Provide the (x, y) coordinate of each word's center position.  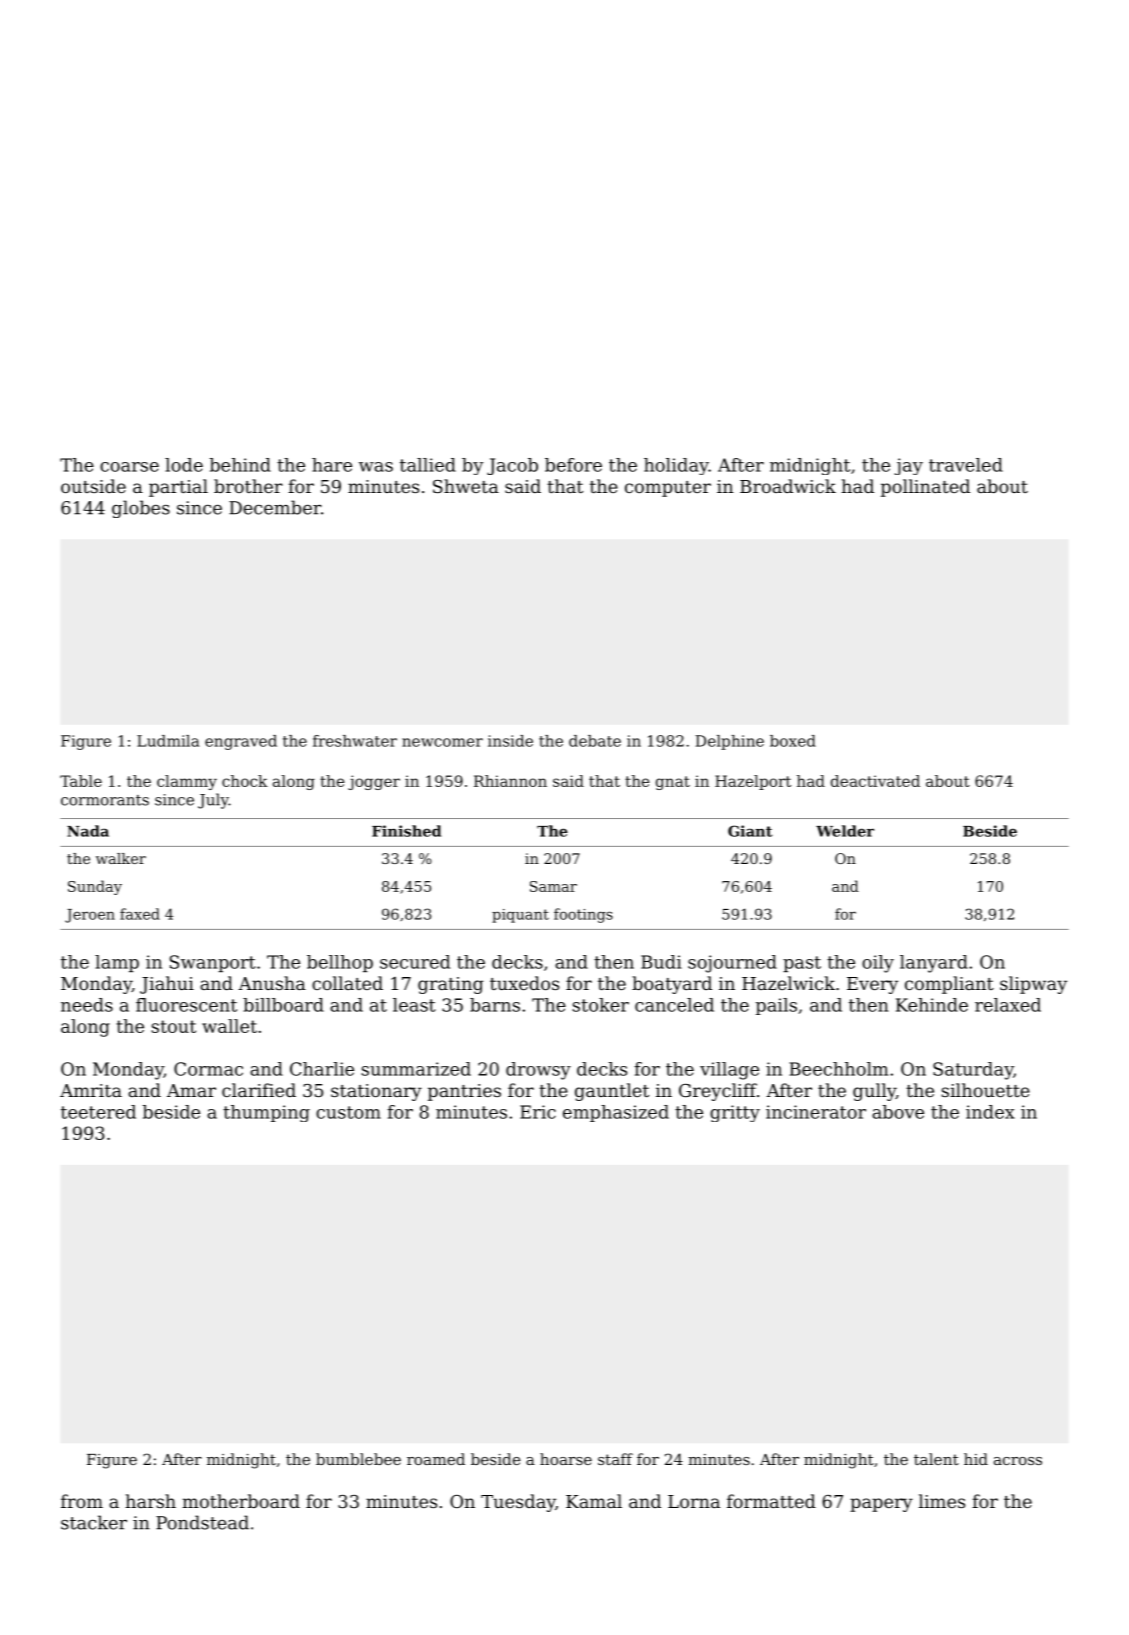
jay (909, 466)
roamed (436, 1459)
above (898, 1112)
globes (141, 509)
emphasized (616, 1113)
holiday (676, 466)
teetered (98, 1112)
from (82, 1501)
